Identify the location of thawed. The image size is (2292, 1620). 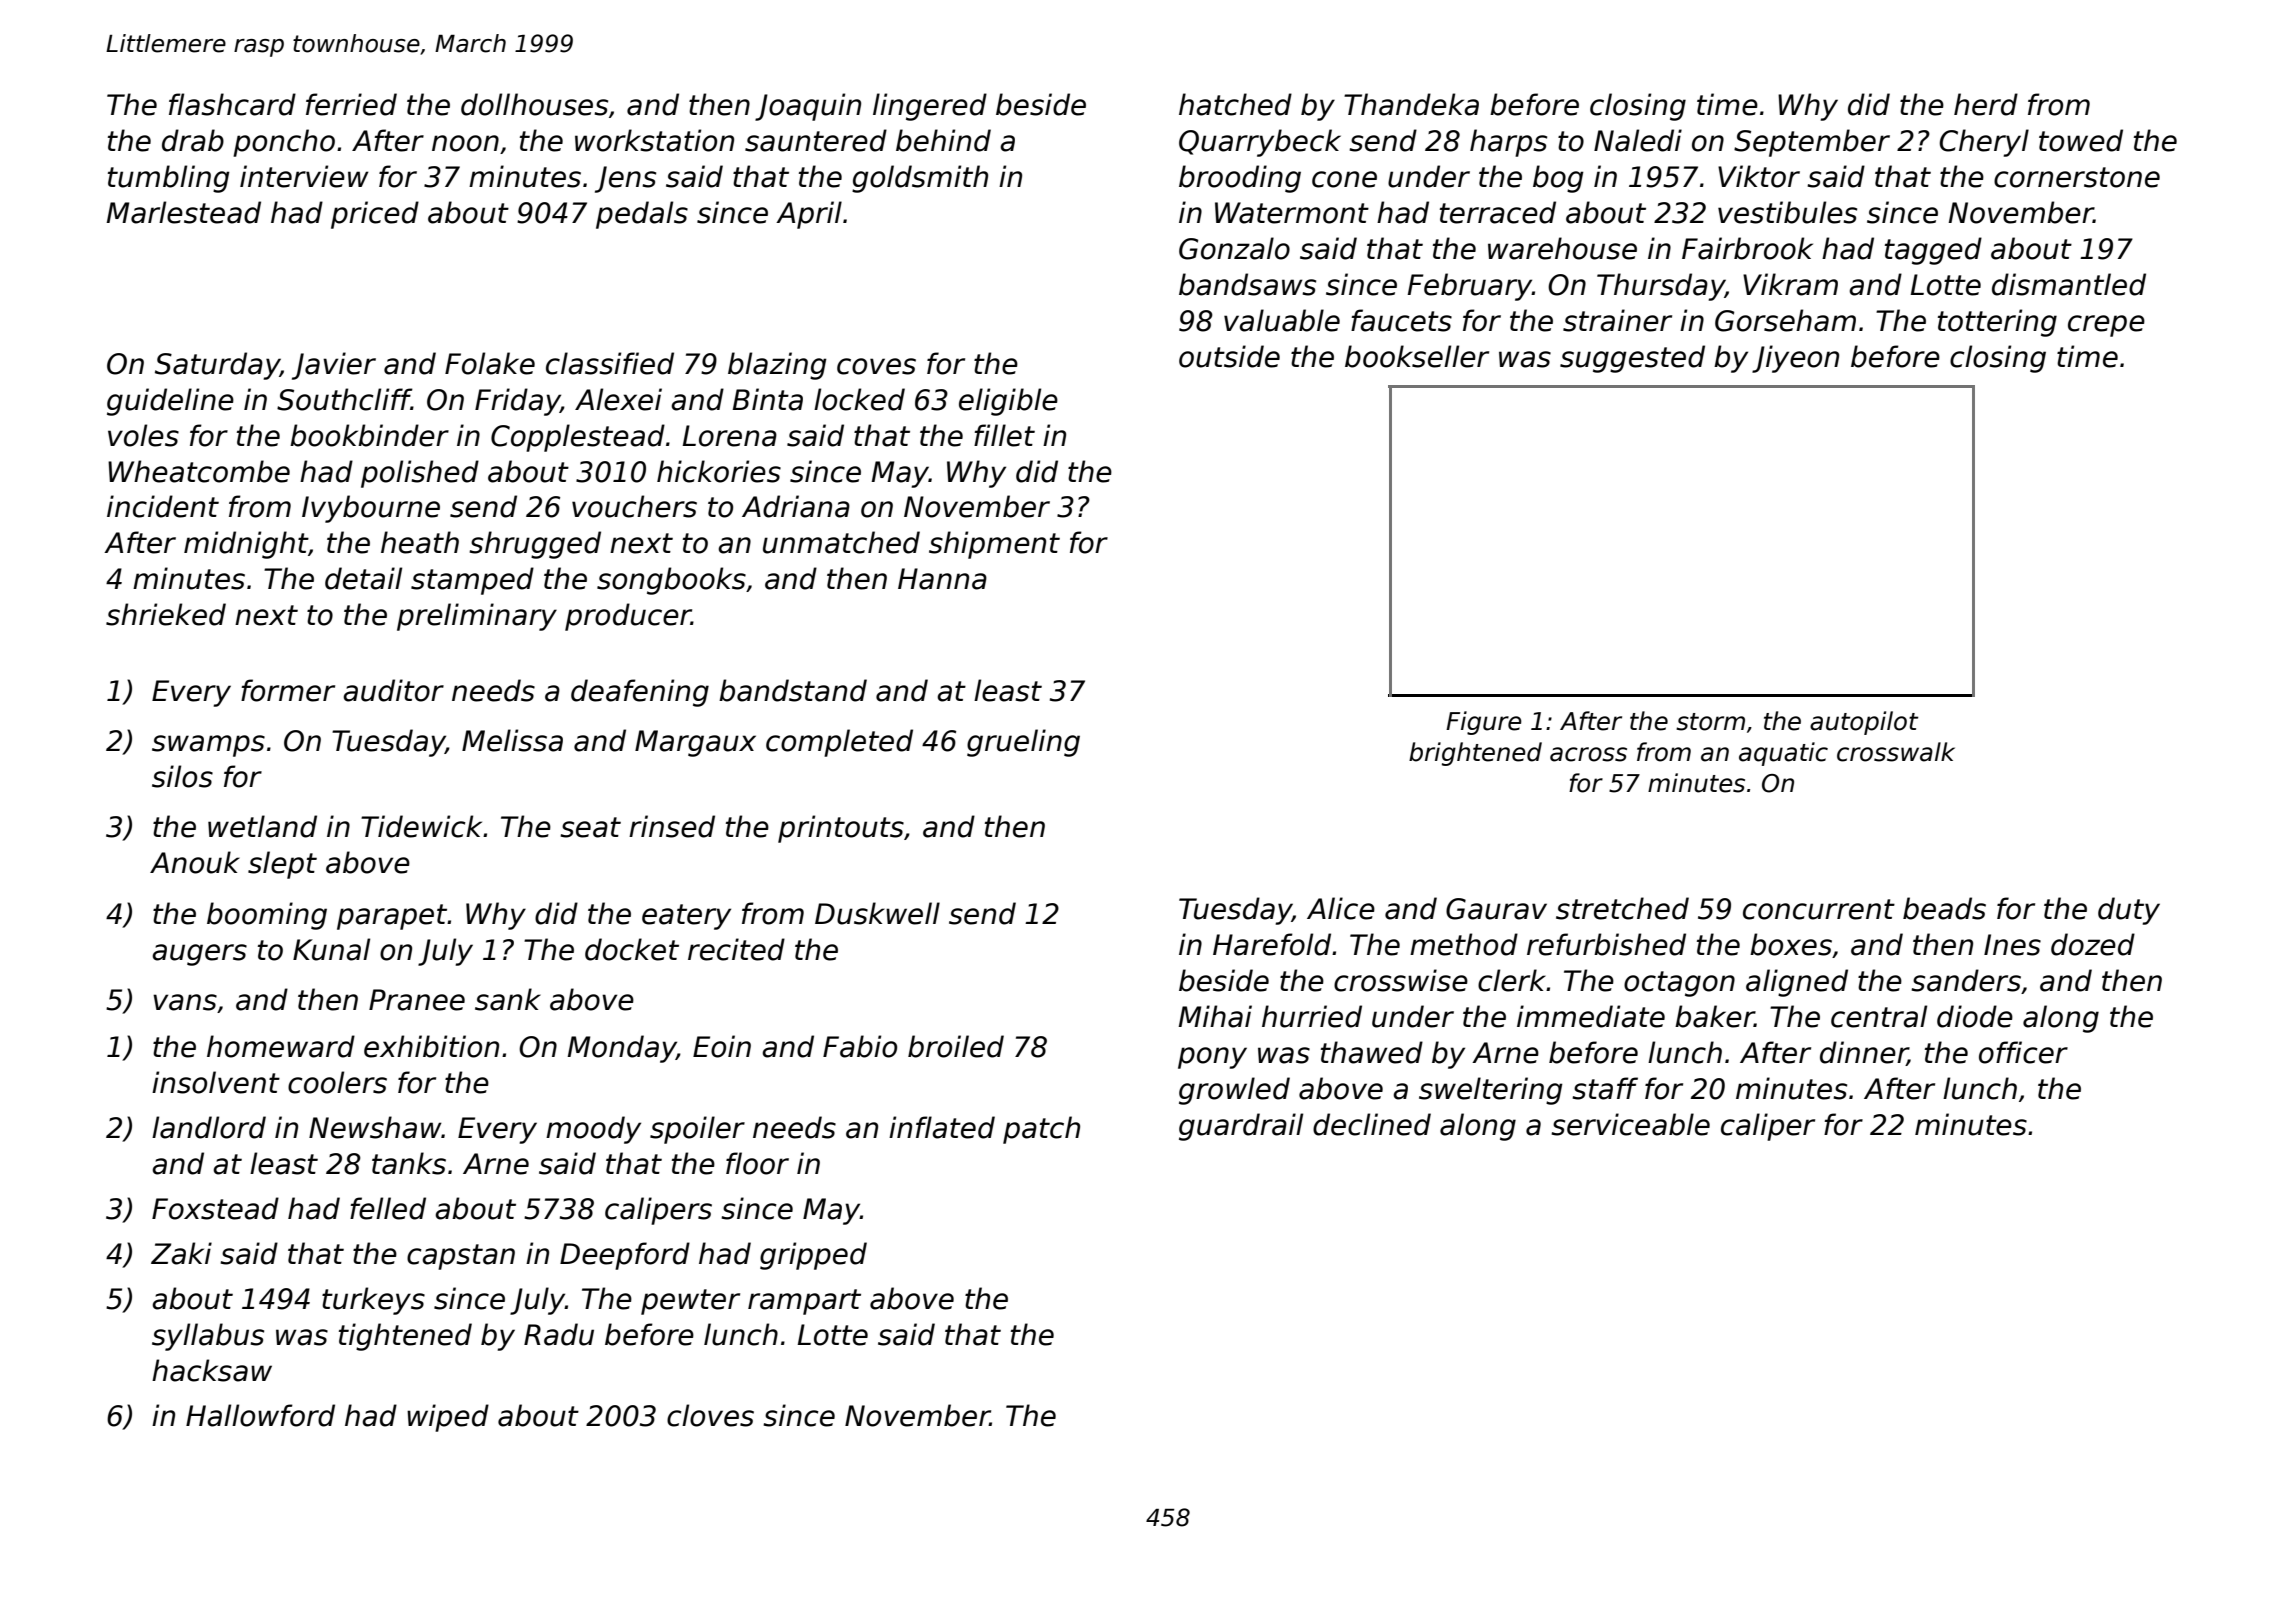
(1372, 1052).
